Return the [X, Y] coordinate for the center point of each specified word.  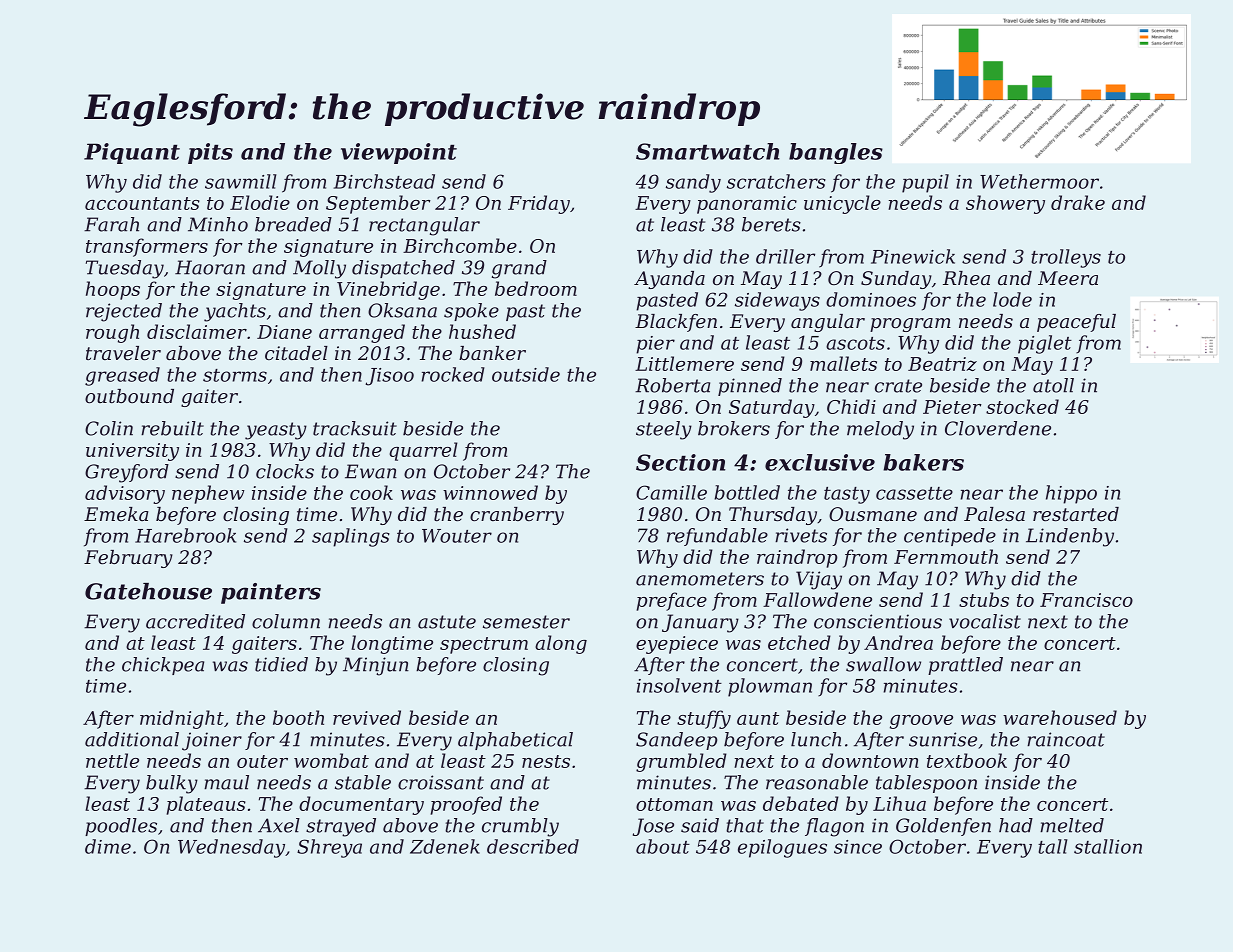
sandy [693, 183]
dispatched [403, 269]
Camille [671, 492]
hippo [1071, 494]
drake [1078, 202]
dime [108, 846]
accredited [195, 621]
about [663, 846]
